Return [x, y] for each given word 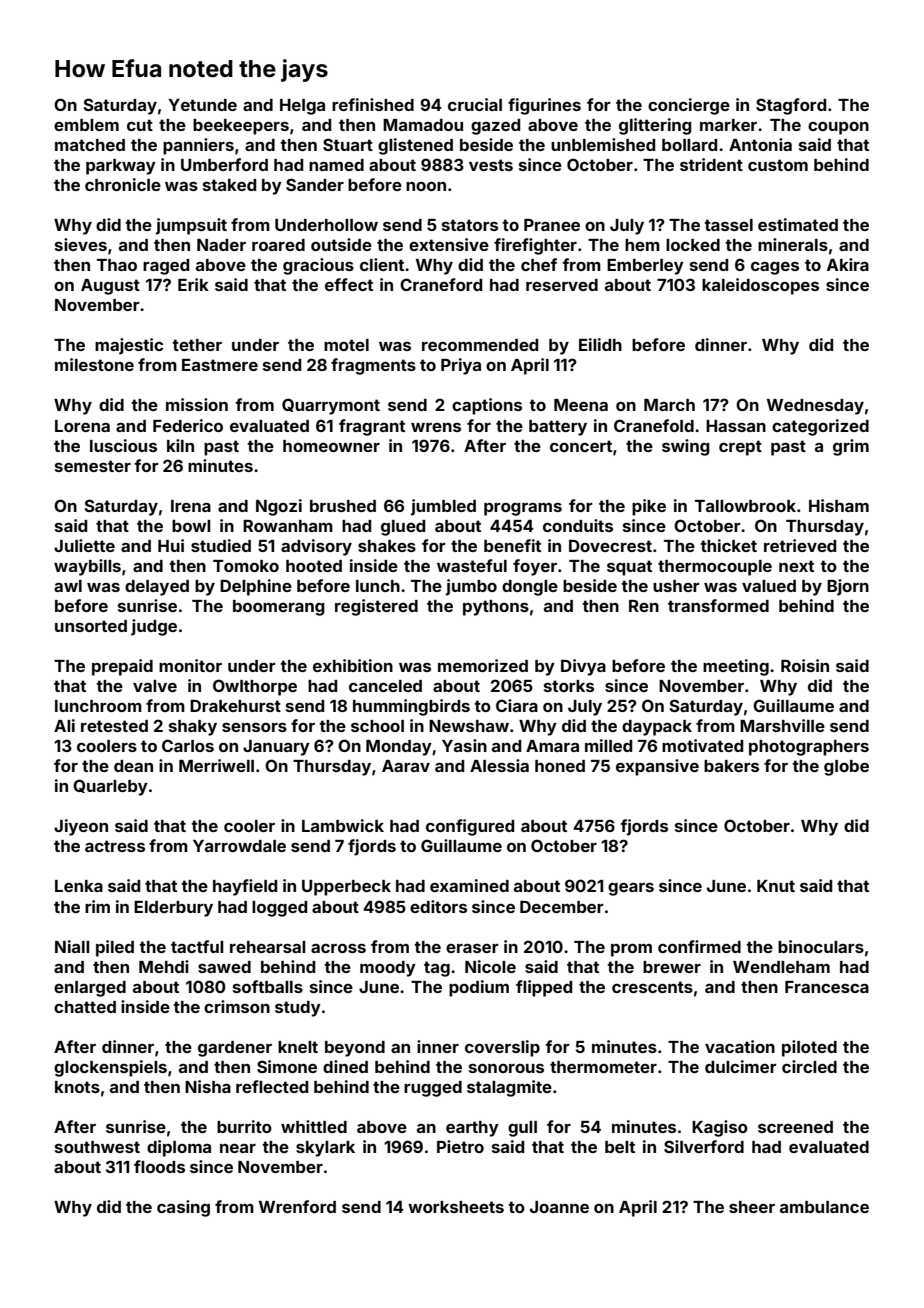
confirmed [699, 946]
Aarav [406, 766]
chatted [85, 1007]
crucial [475, 104]
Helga [302, 107]
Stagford [791, 106]
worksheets [456, 1207]
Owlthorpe [255, 687]
